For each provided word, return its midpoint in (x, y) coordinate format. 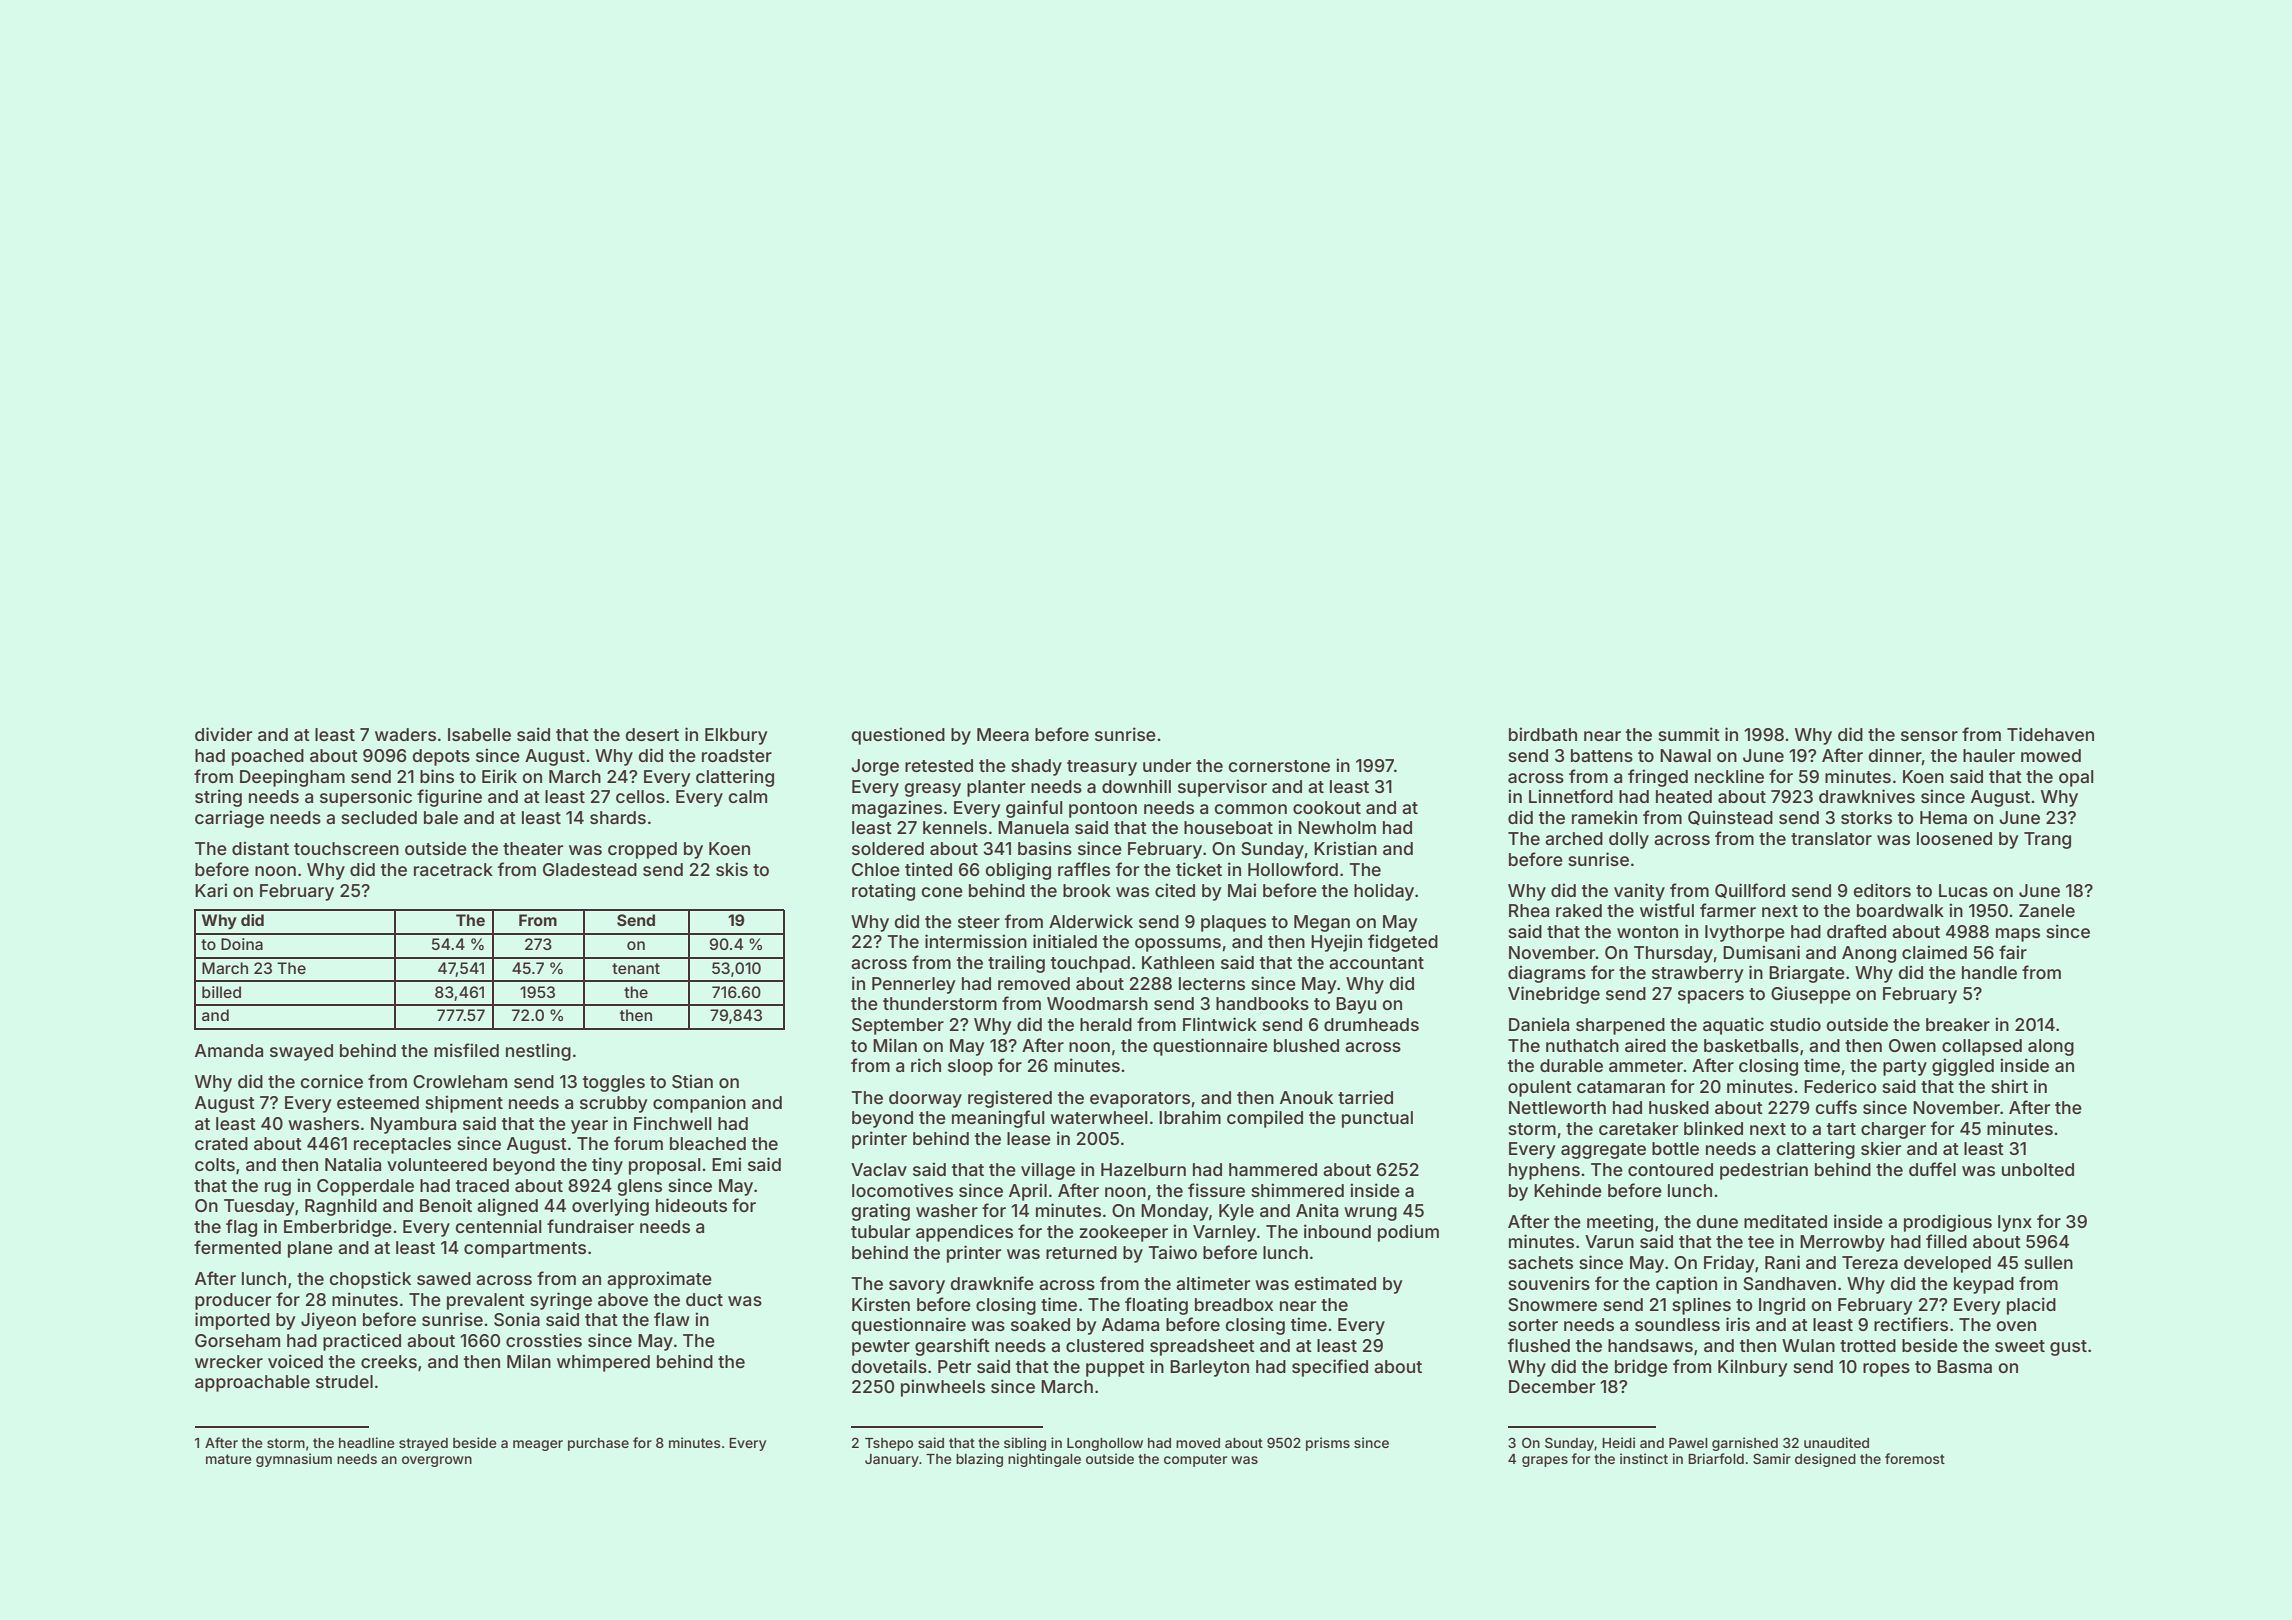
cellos (640, 796)
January (892, 1460)
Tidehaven (2050, 734)
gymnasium (294, 1460)
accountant (1376, 963)
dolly (1629, 840)
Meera (1003, 734)
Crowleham (460, 1081)
